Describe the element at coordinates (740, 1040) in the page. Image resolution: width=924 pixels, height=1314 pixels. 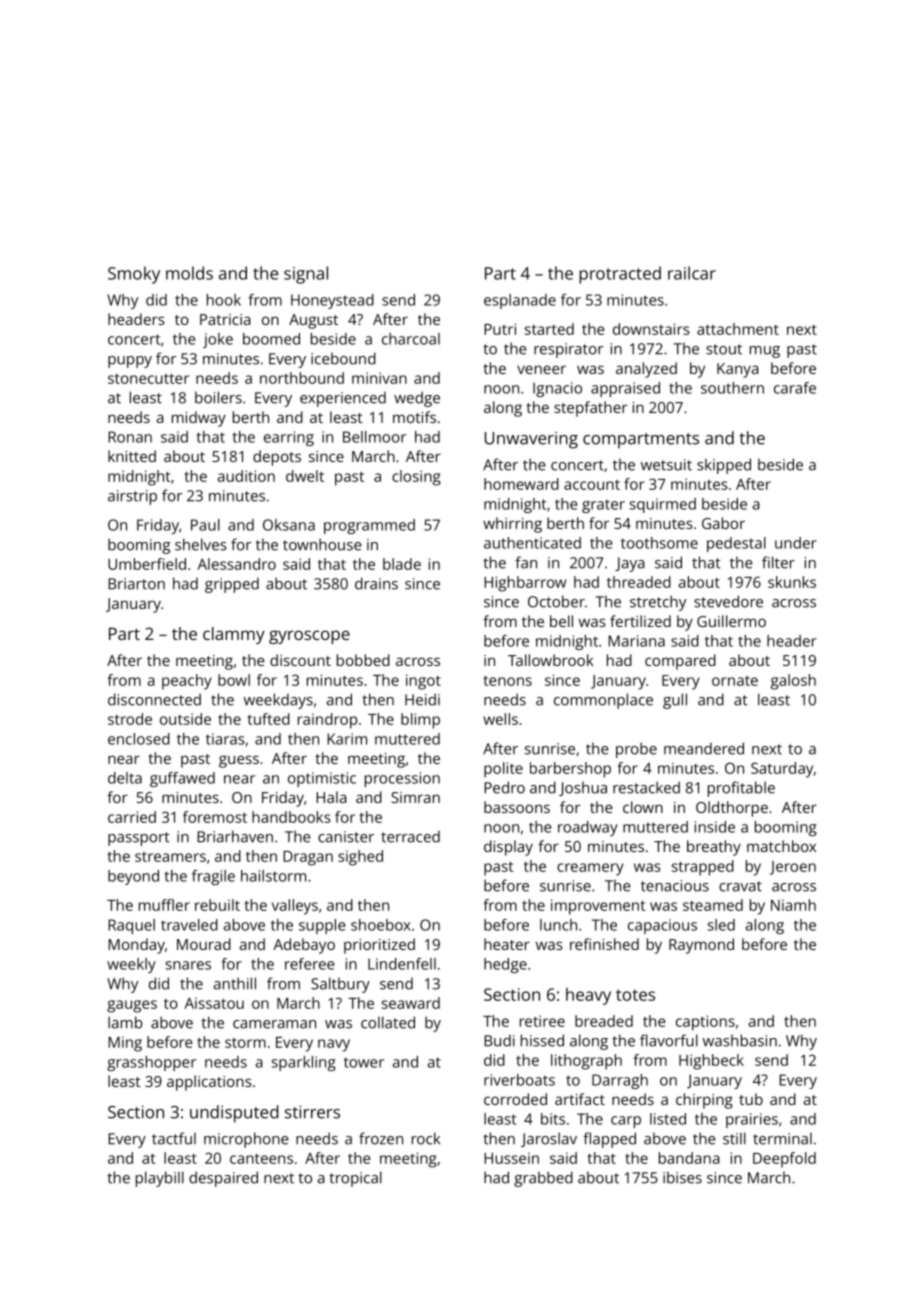
I see `washbasin` at that location.
